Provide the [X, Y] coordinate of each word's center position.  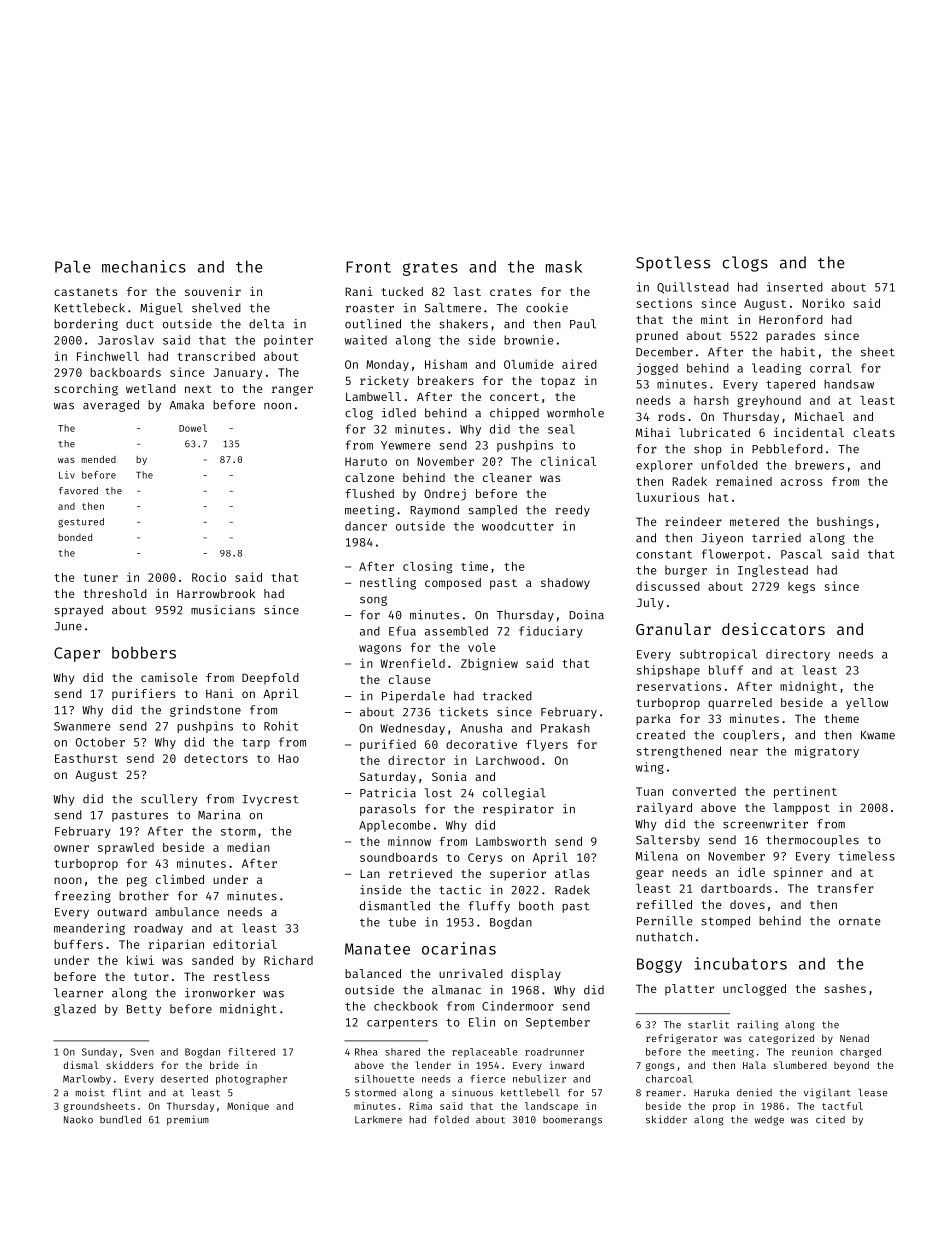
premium [188, 1120]
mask [564, 266]
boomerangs [572, 1121]
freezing [83, 897]
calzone [369, 477]
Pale [72, 266]
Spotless [673, 264]
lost [438, 793]
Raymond [434, 511]
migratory [827, 752]
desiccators [773, 629]
